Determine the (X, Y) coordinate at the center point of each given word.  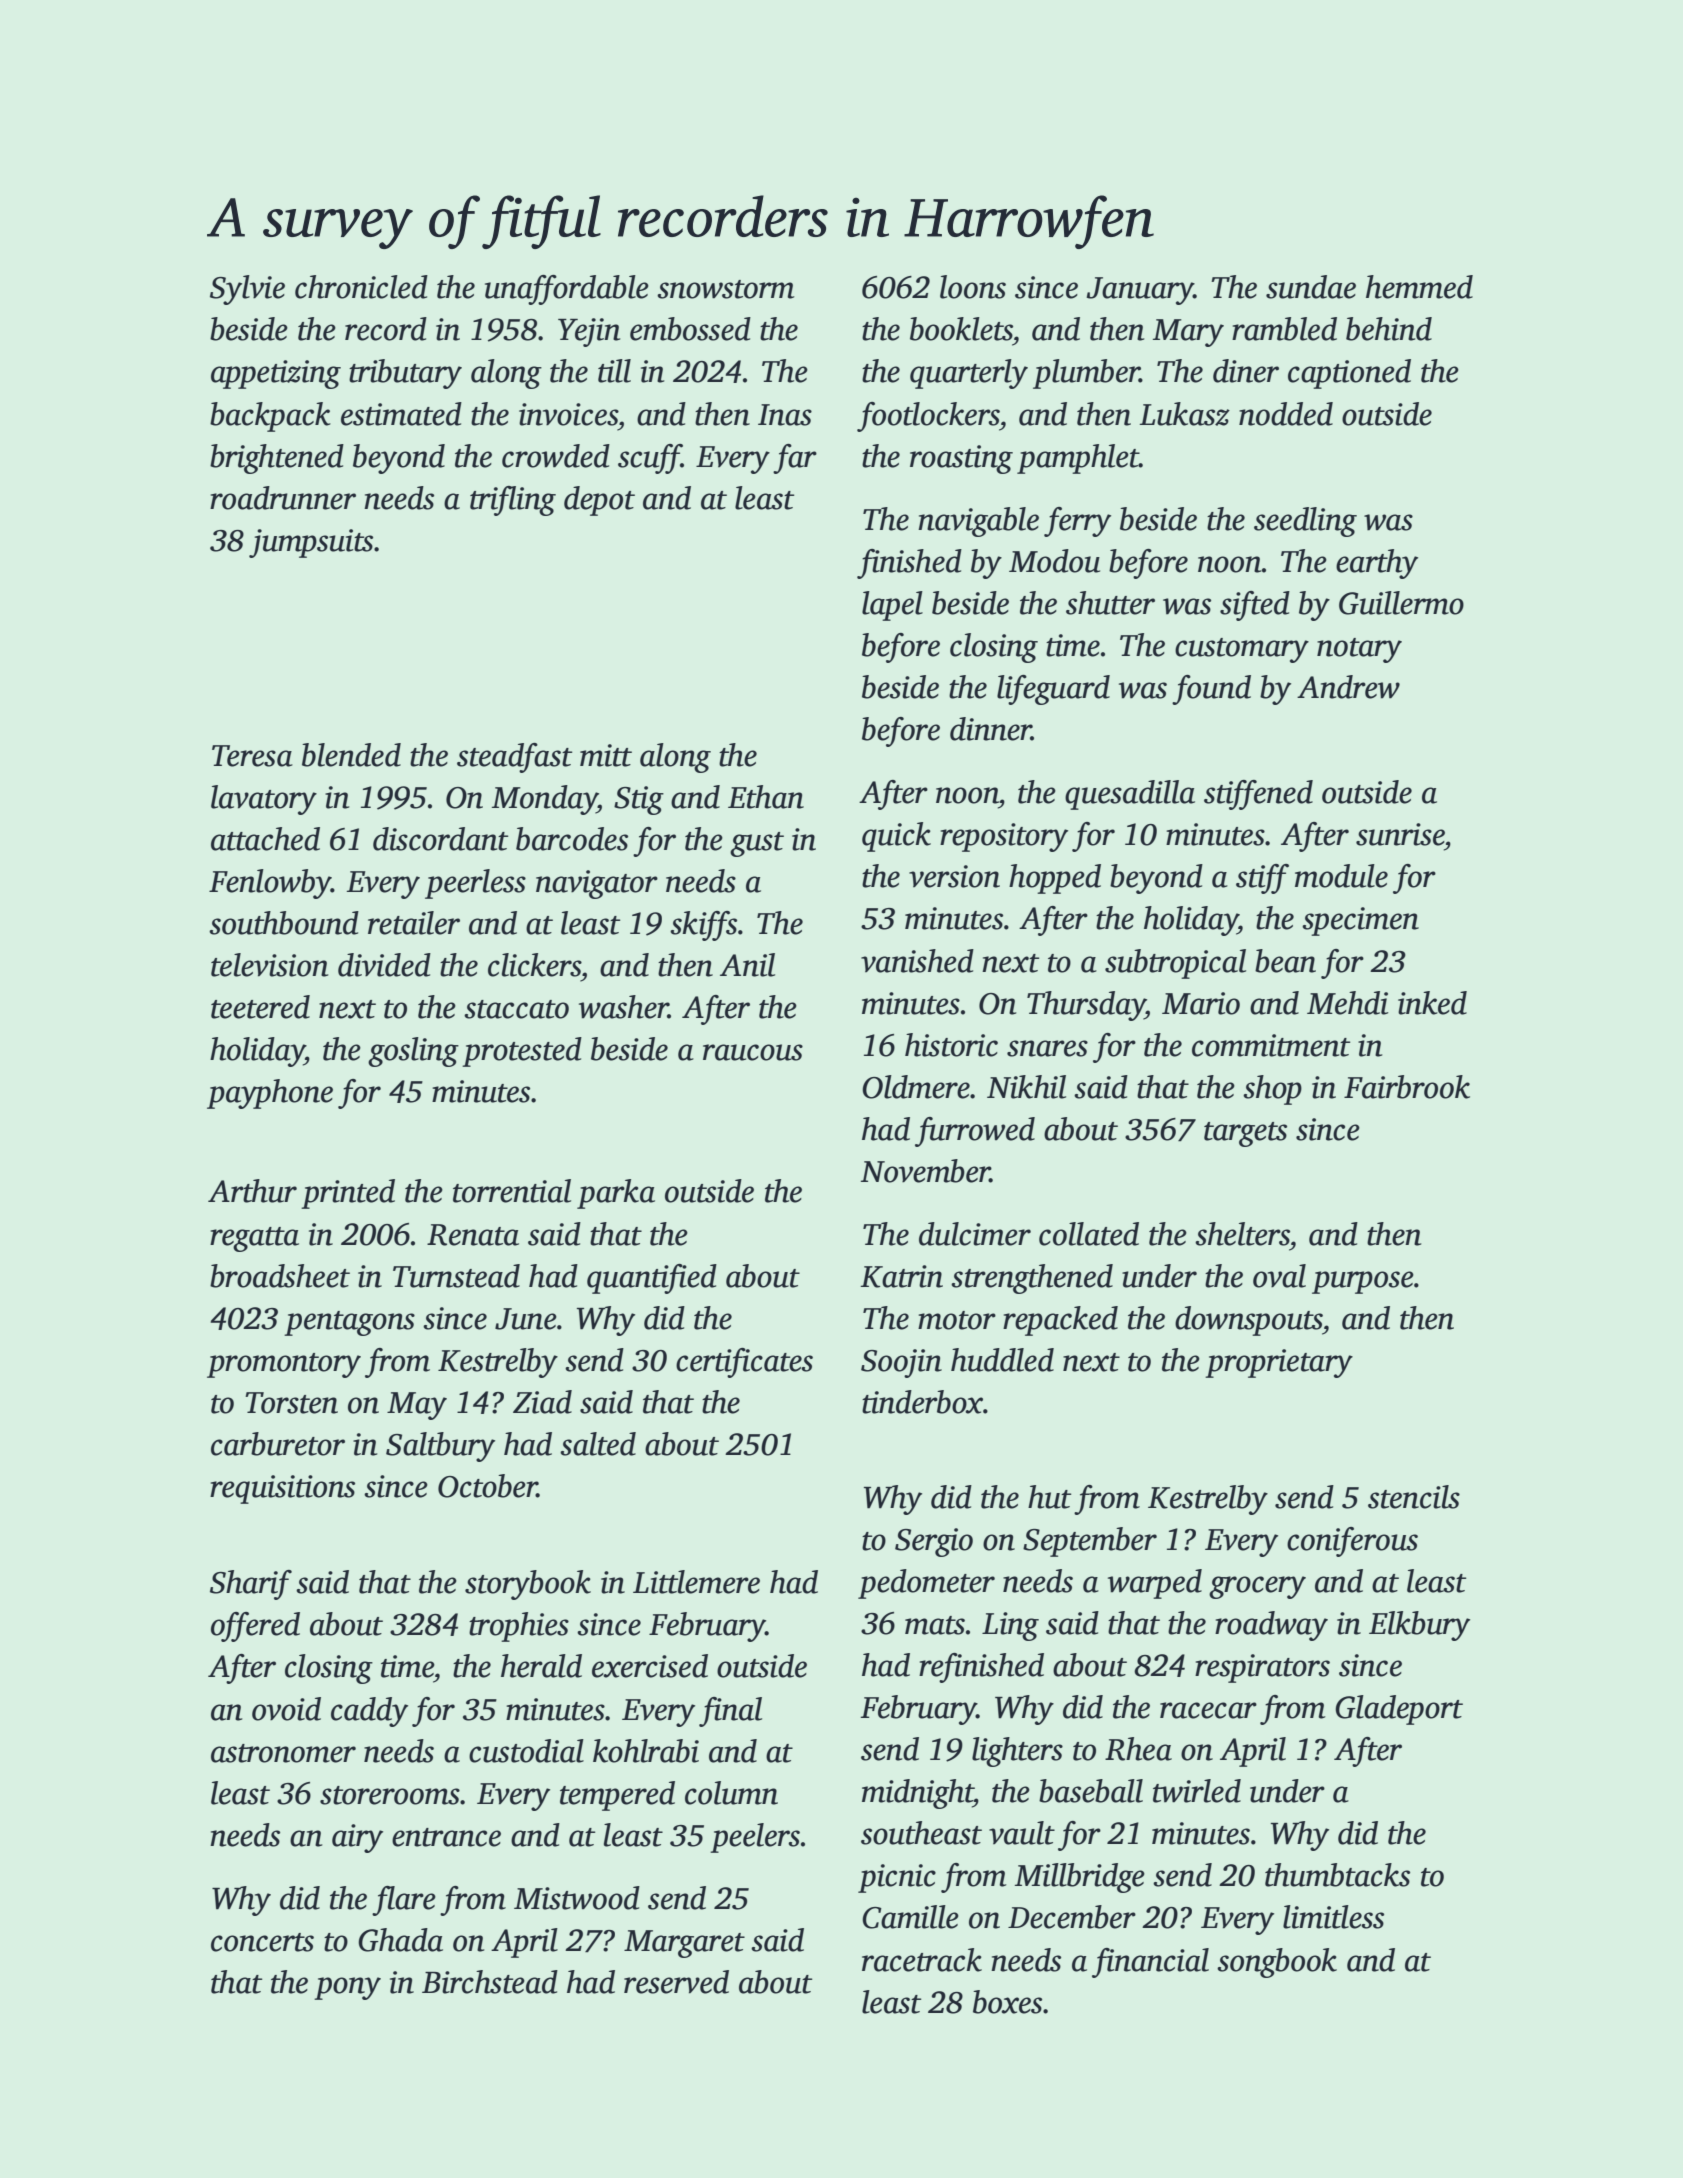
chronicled (361, 287)
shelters (1242, 1234)
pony (347, 1988)
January (1140, 291)
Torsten (291, 1403)
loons (973, 287)
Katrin (901, 1276)
